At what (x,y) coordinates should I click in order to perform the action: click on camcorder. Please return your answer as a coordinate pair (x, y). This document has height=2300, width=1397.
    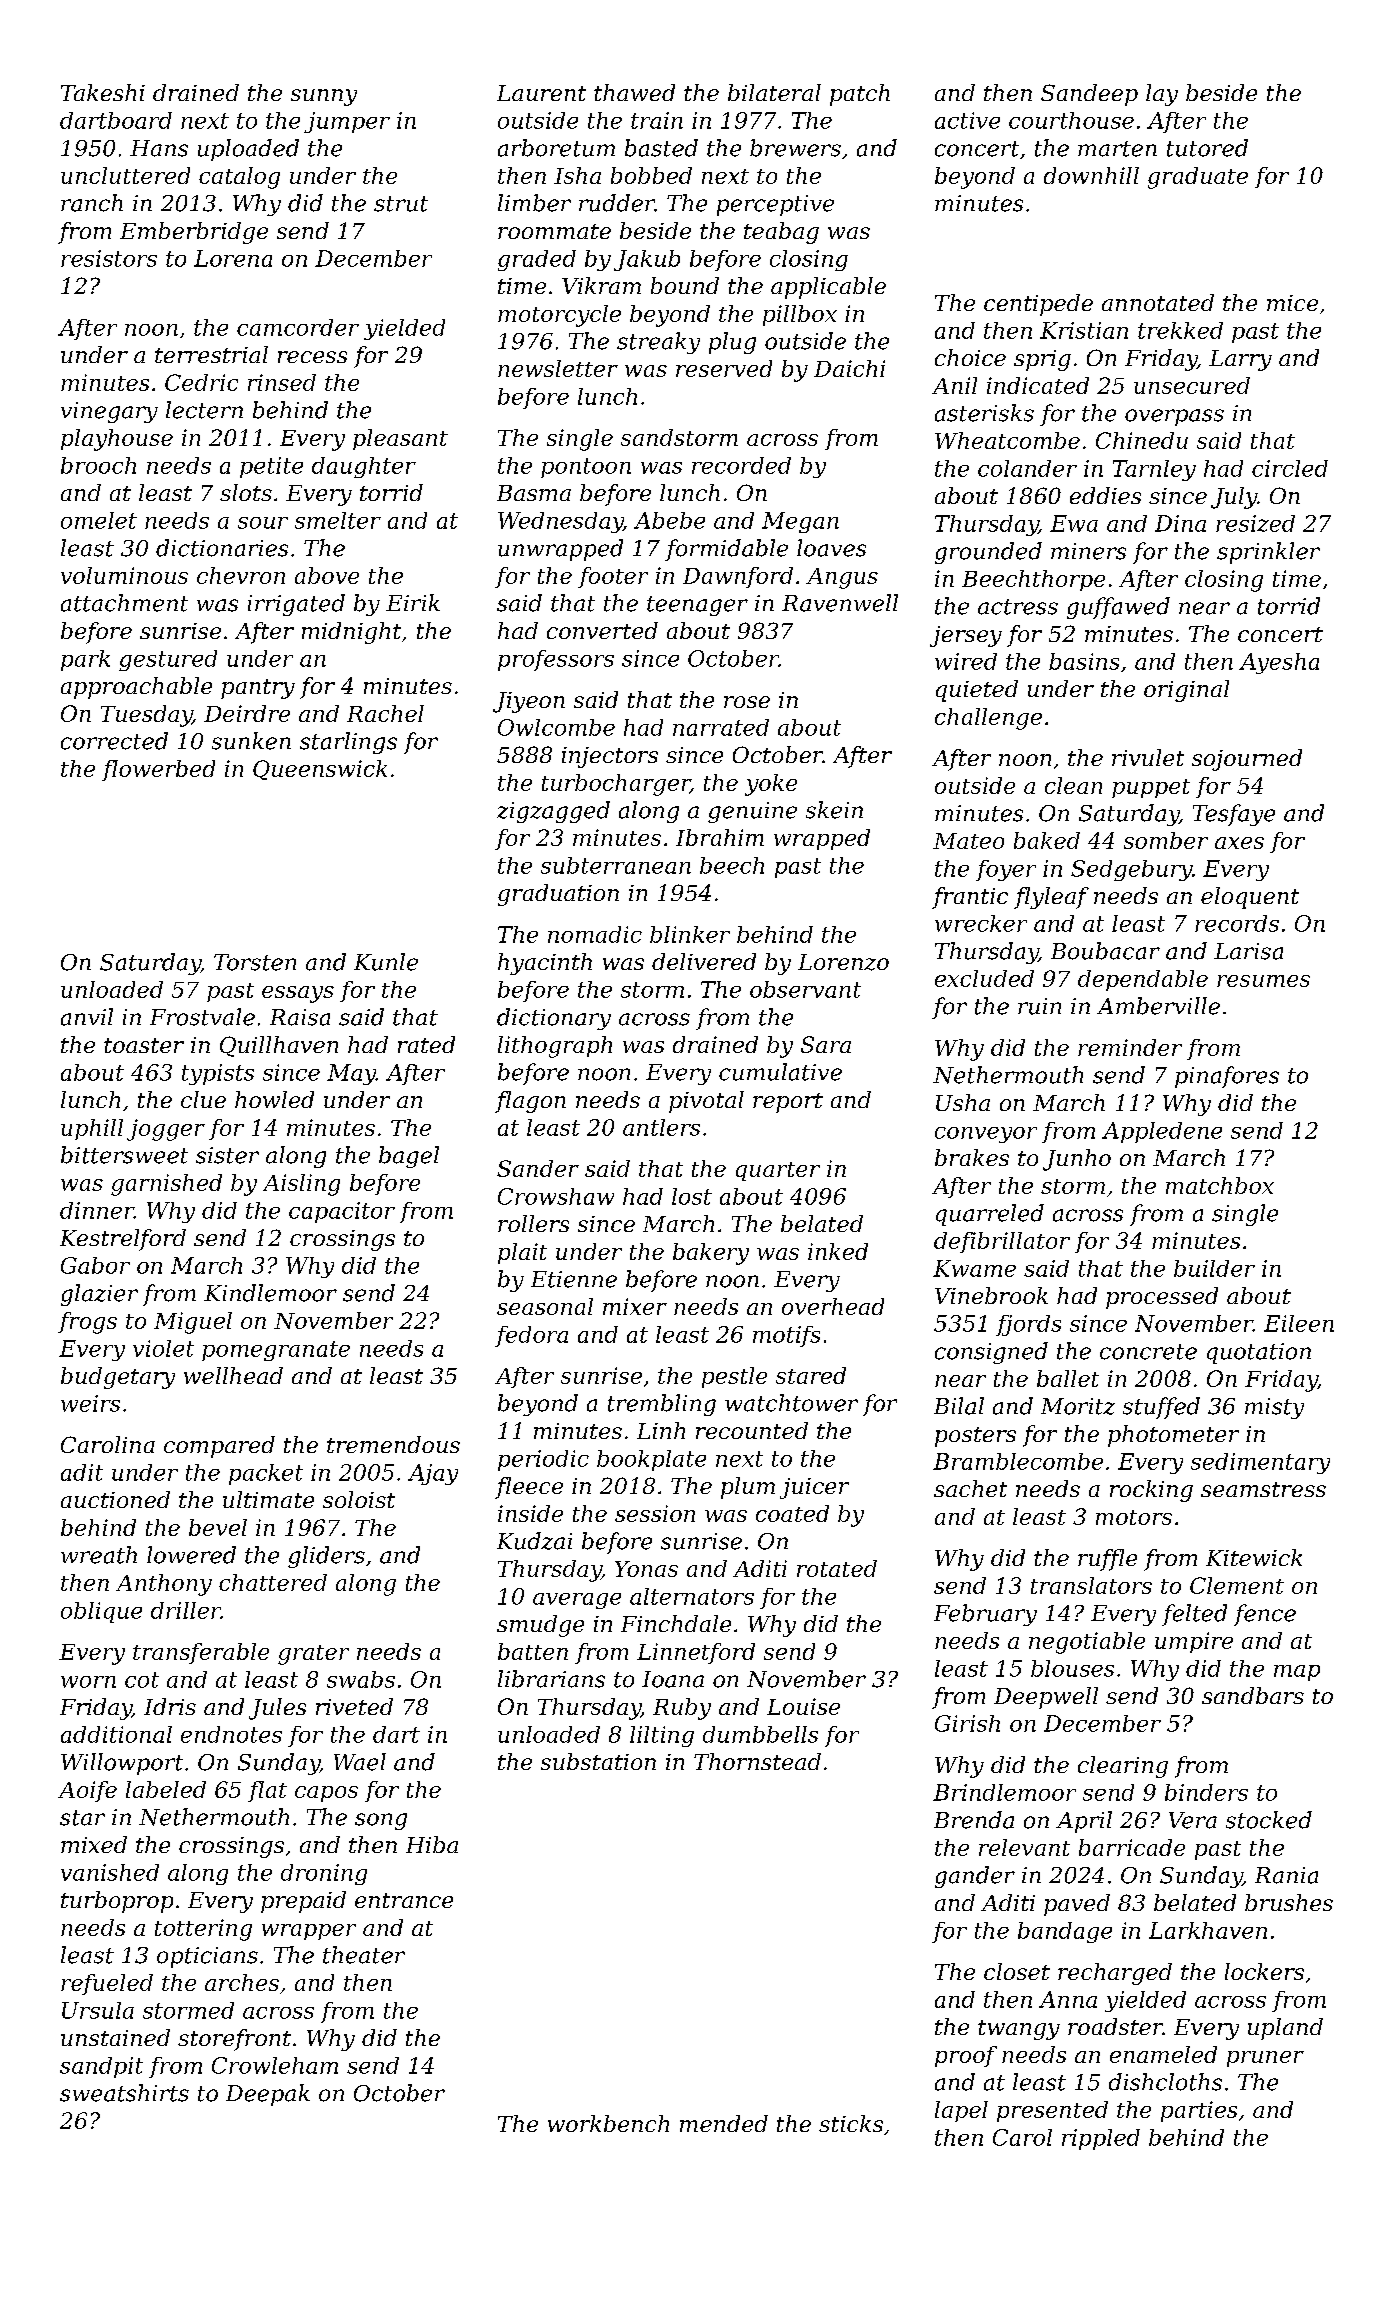
    Looking at the image, I should click on (298, 327).
